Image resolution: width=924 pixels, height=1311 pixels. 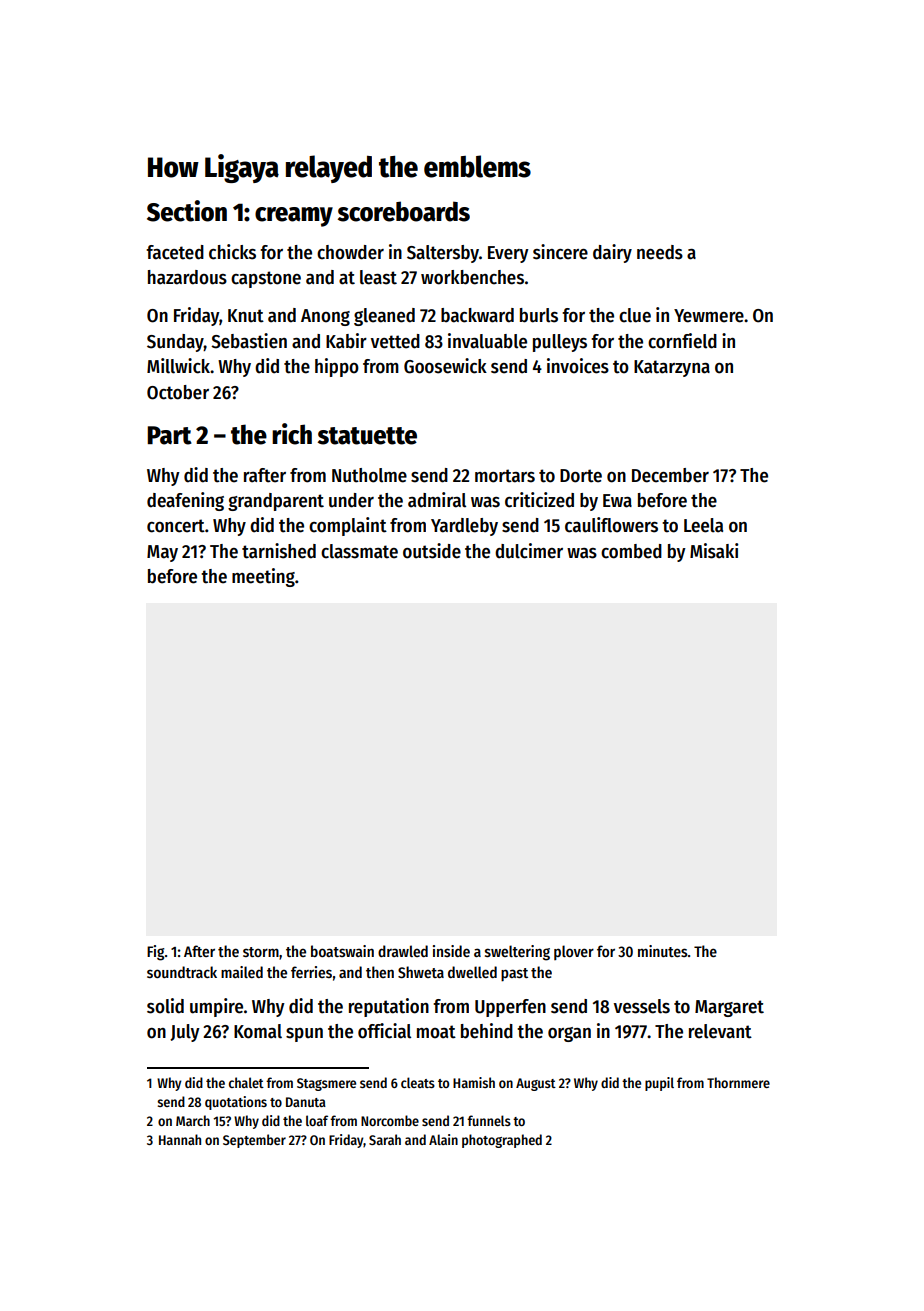 What do you see at coordinates (432, 551) in the screenshot?
I see `outside` at bounding box center [432, 551].
